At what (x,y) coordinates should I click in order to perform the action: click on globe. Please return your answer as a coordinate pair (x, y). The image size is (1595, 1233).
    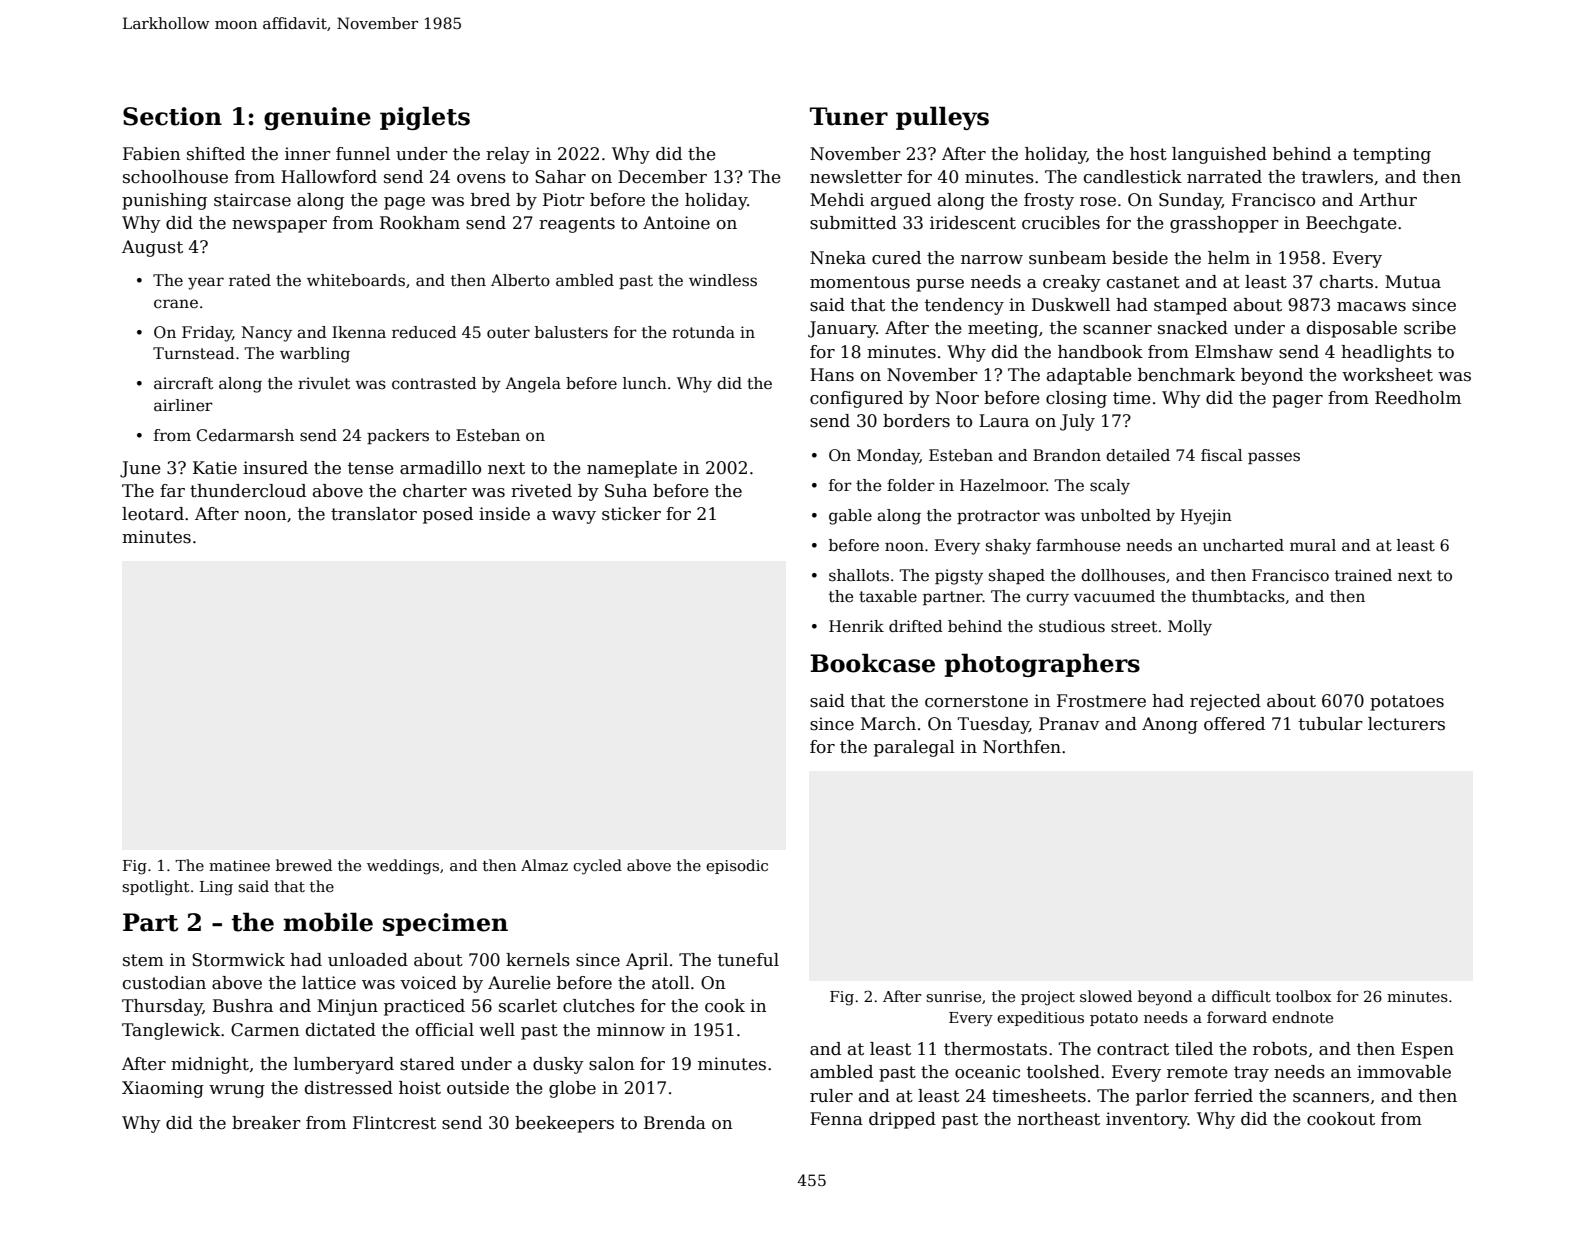
    Looking at the image, I should click on (572, 1089).
